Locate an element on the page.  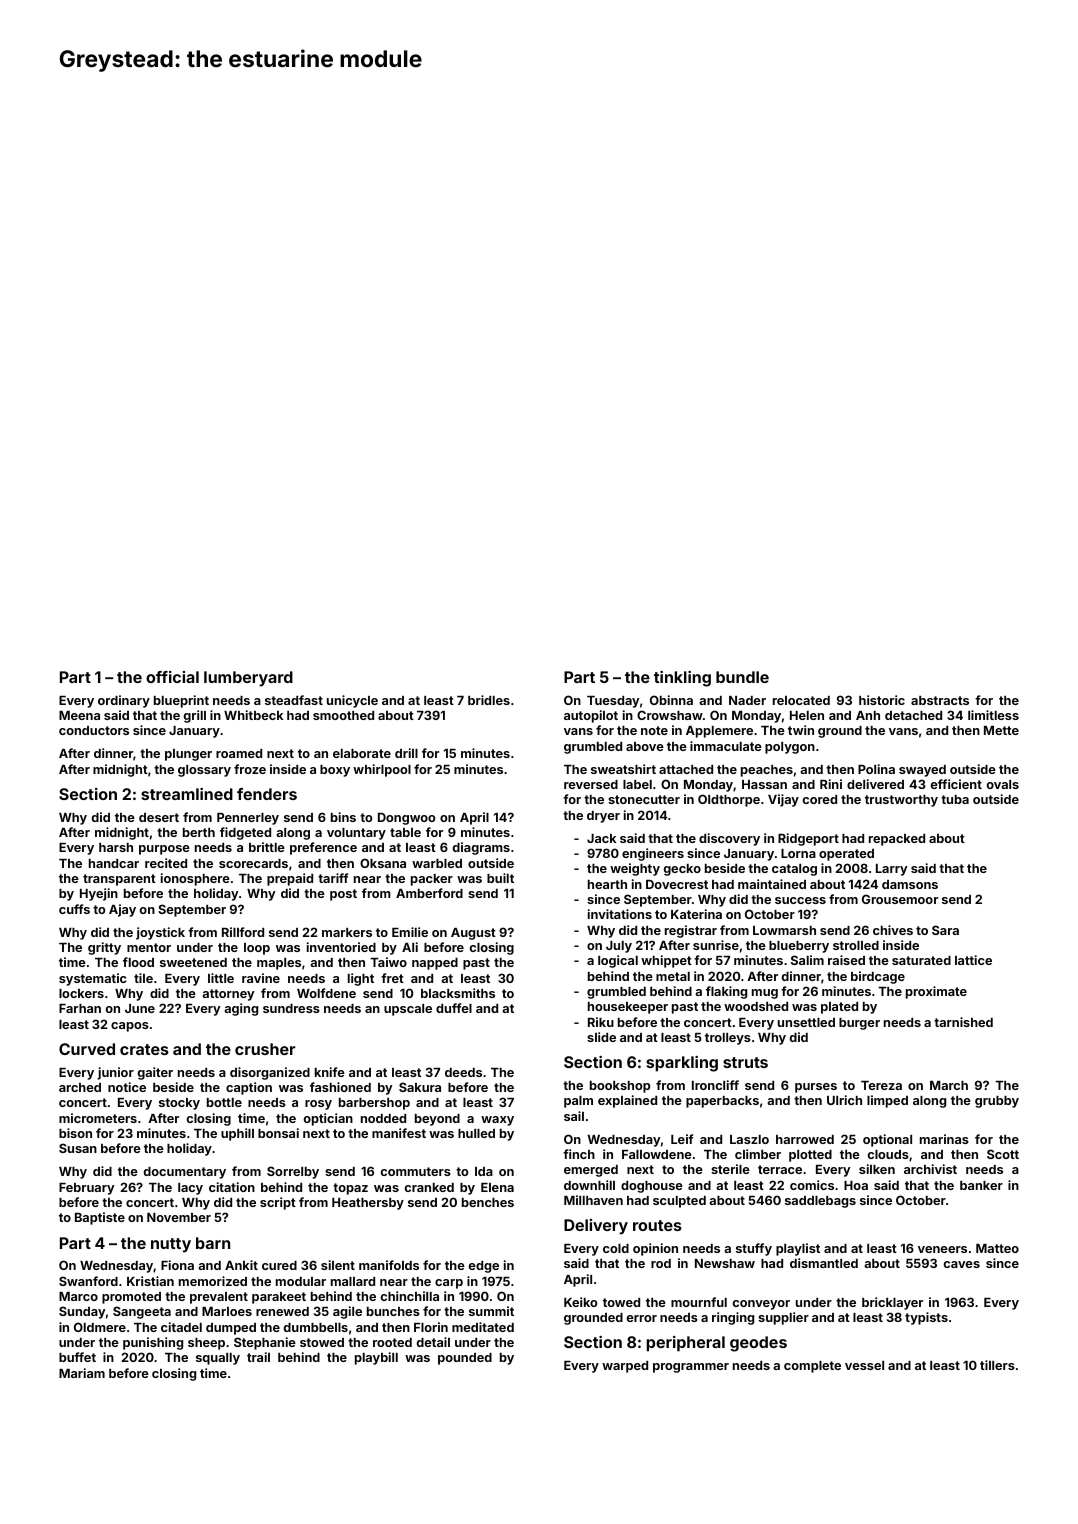
Mette is located at coordinates (1001, 730).
